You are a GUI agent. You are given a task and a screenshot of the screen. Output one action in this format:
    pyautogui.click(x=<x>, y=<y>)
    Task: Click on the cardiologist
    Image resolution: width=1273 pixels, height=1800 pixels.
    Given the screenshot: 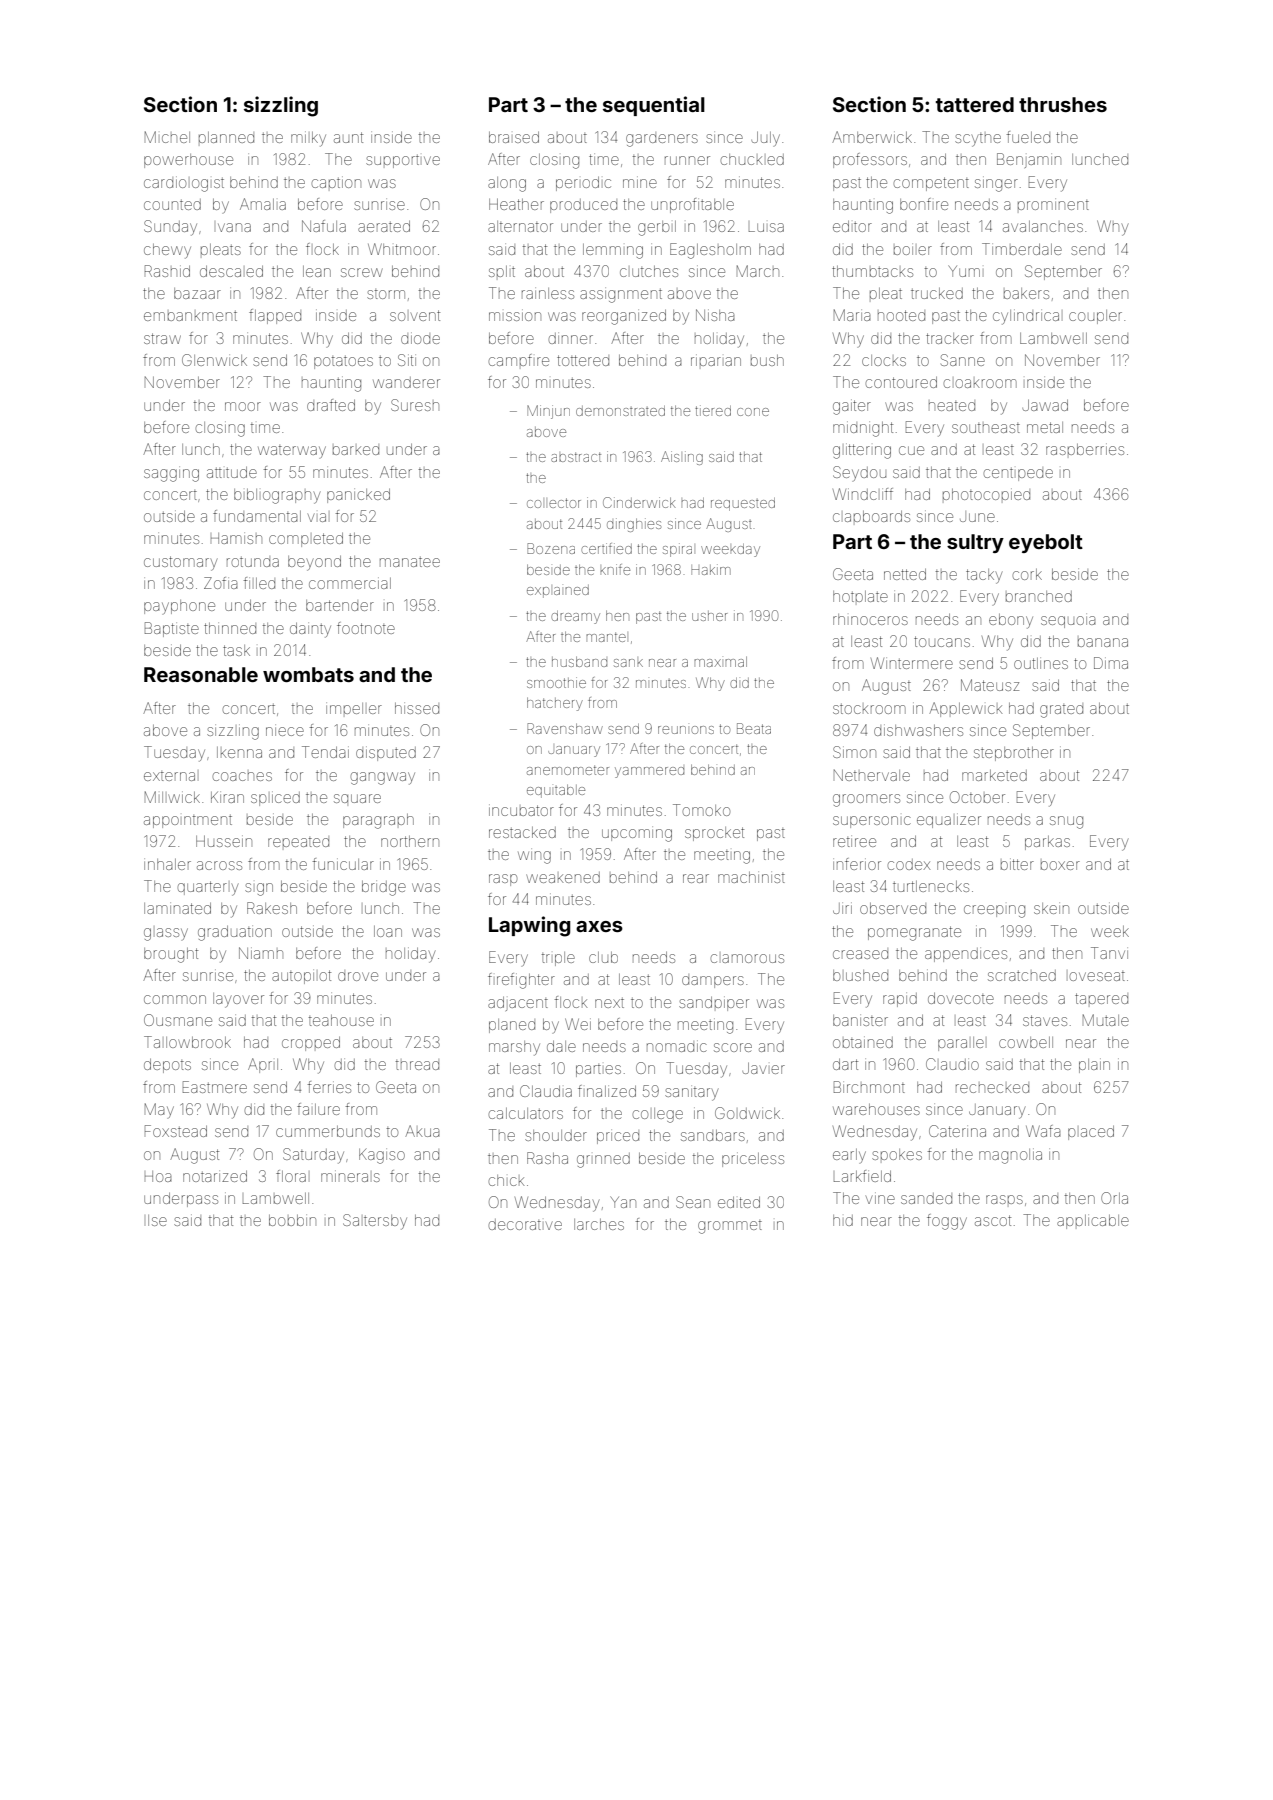 What is the action you would take?
    pyautogui.click(x=184, y=184)
